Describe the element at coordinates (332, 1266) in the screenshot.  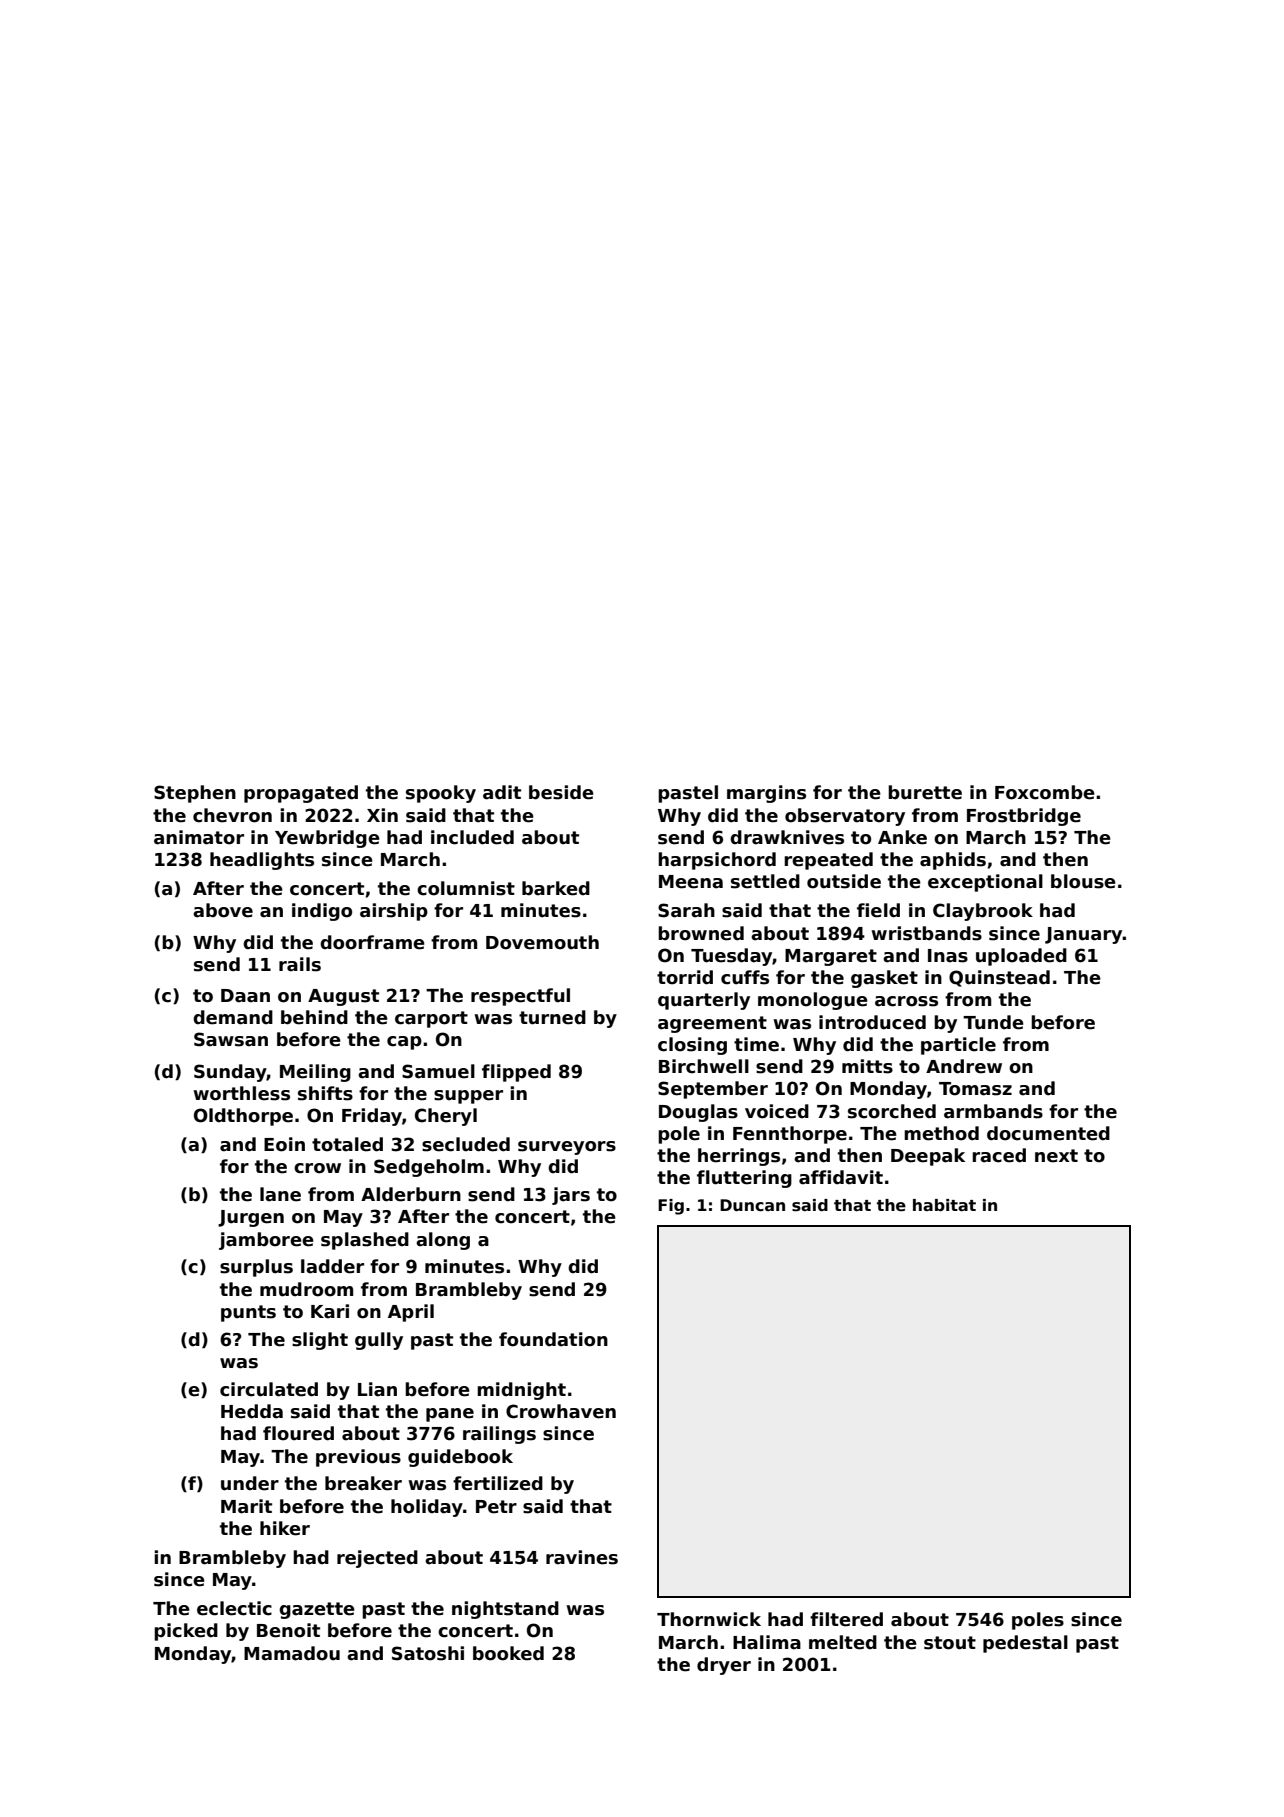
I see `ladder` at that location.
